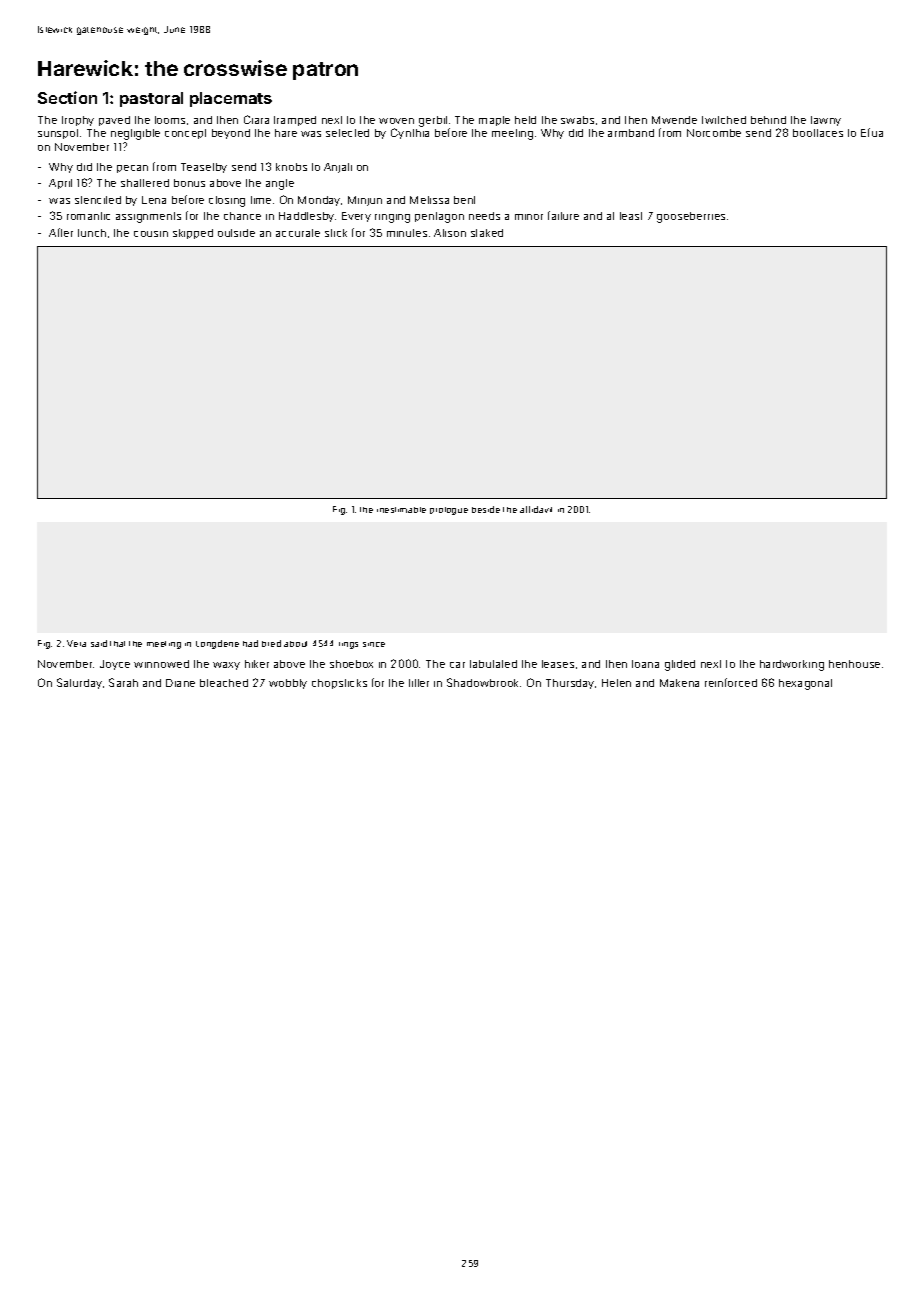 The width and height of the page is (924, 1308). What do you see at coordinates (792, 665) in the page?
I see `hardworking` at bounding box center [792, 665].
